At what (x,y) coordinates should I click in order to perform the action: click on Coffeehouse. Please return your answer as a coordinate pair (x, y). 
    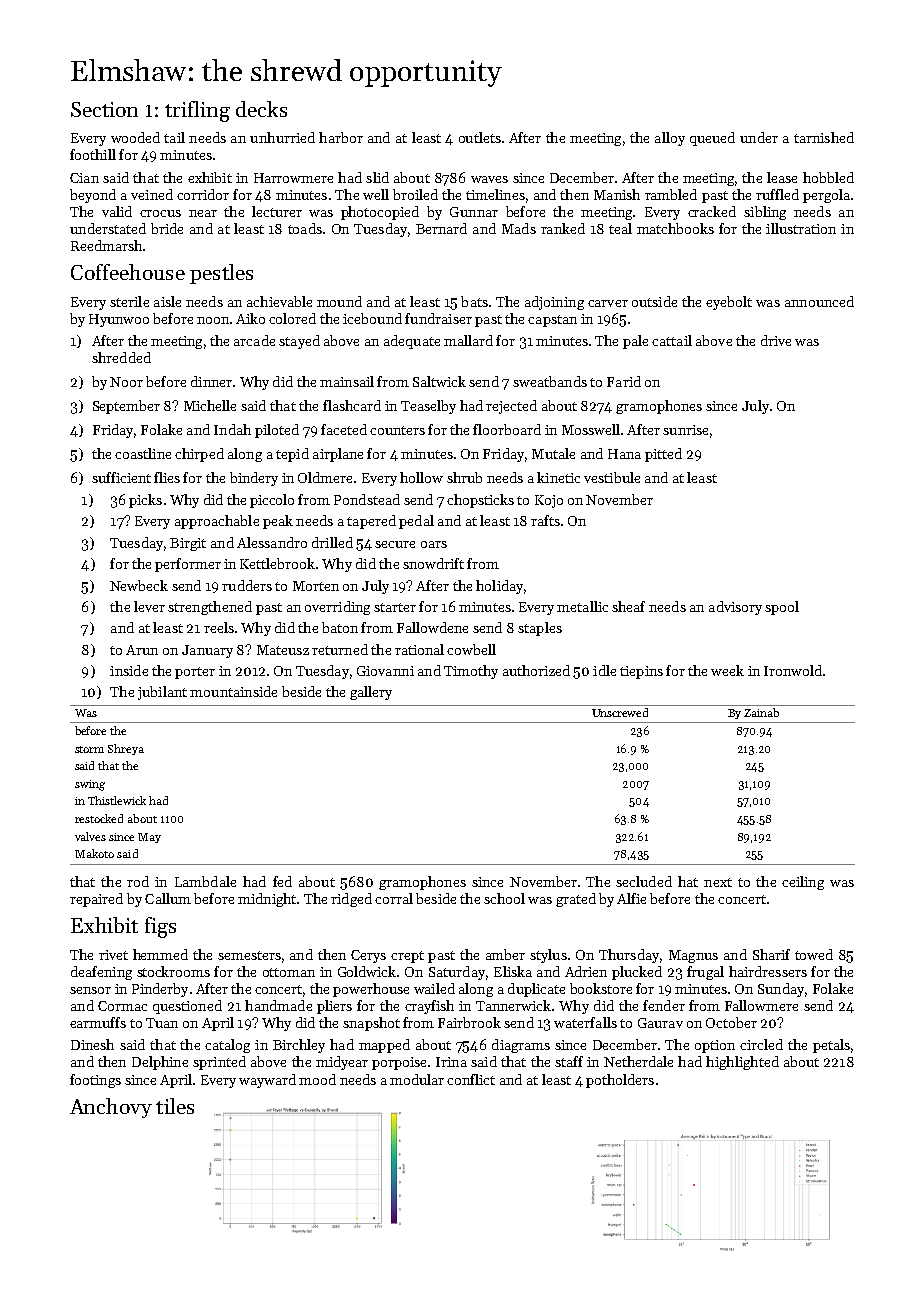
    Looking at the image, I should click on (128, 272).
